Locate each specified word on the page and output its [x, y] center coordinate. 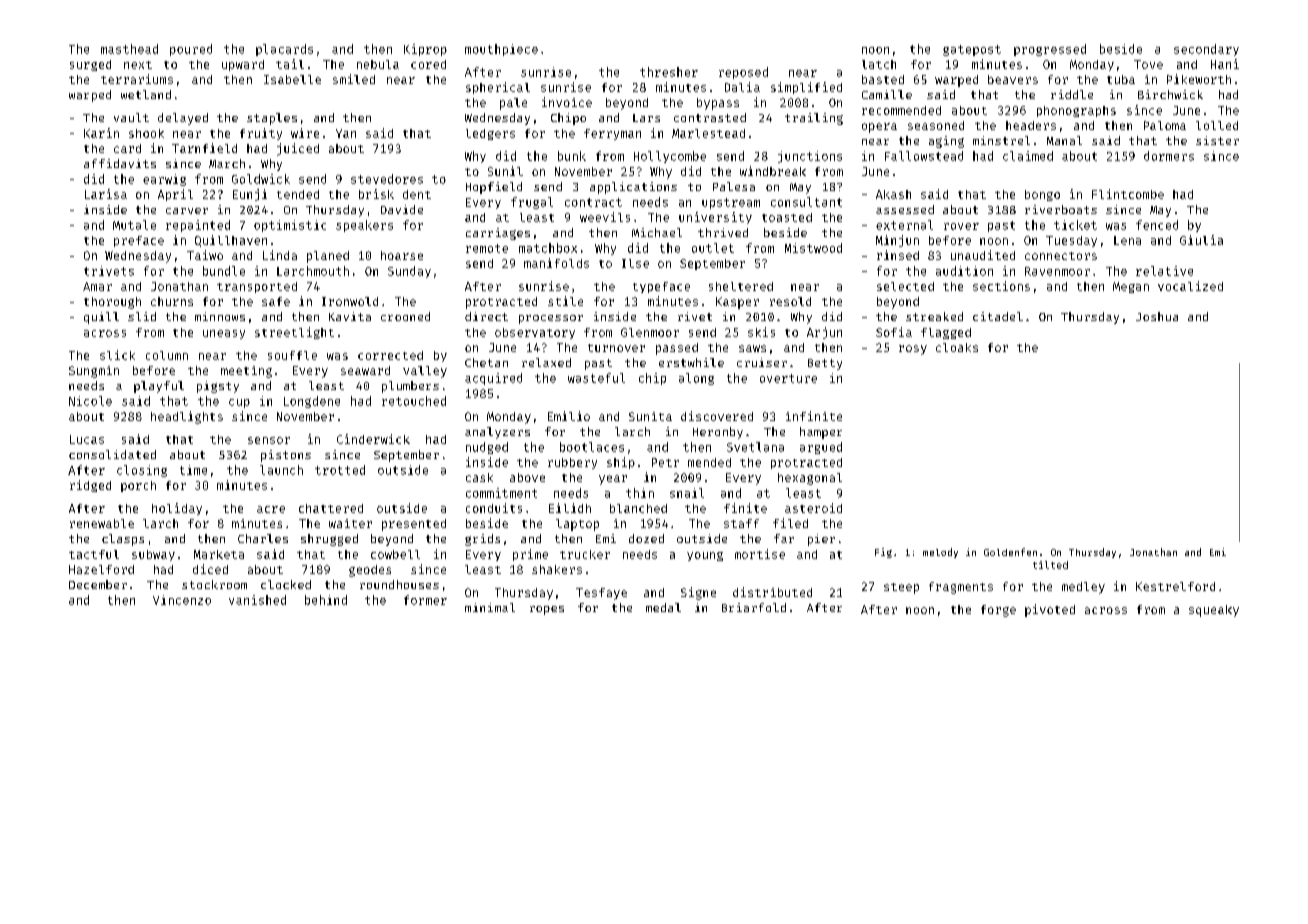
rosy [913, 350]
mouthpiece [501, 50]
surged [90, 65]
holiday [177, 509]
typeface [661, 287]
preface [139, 241]
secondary [1206, 50]
